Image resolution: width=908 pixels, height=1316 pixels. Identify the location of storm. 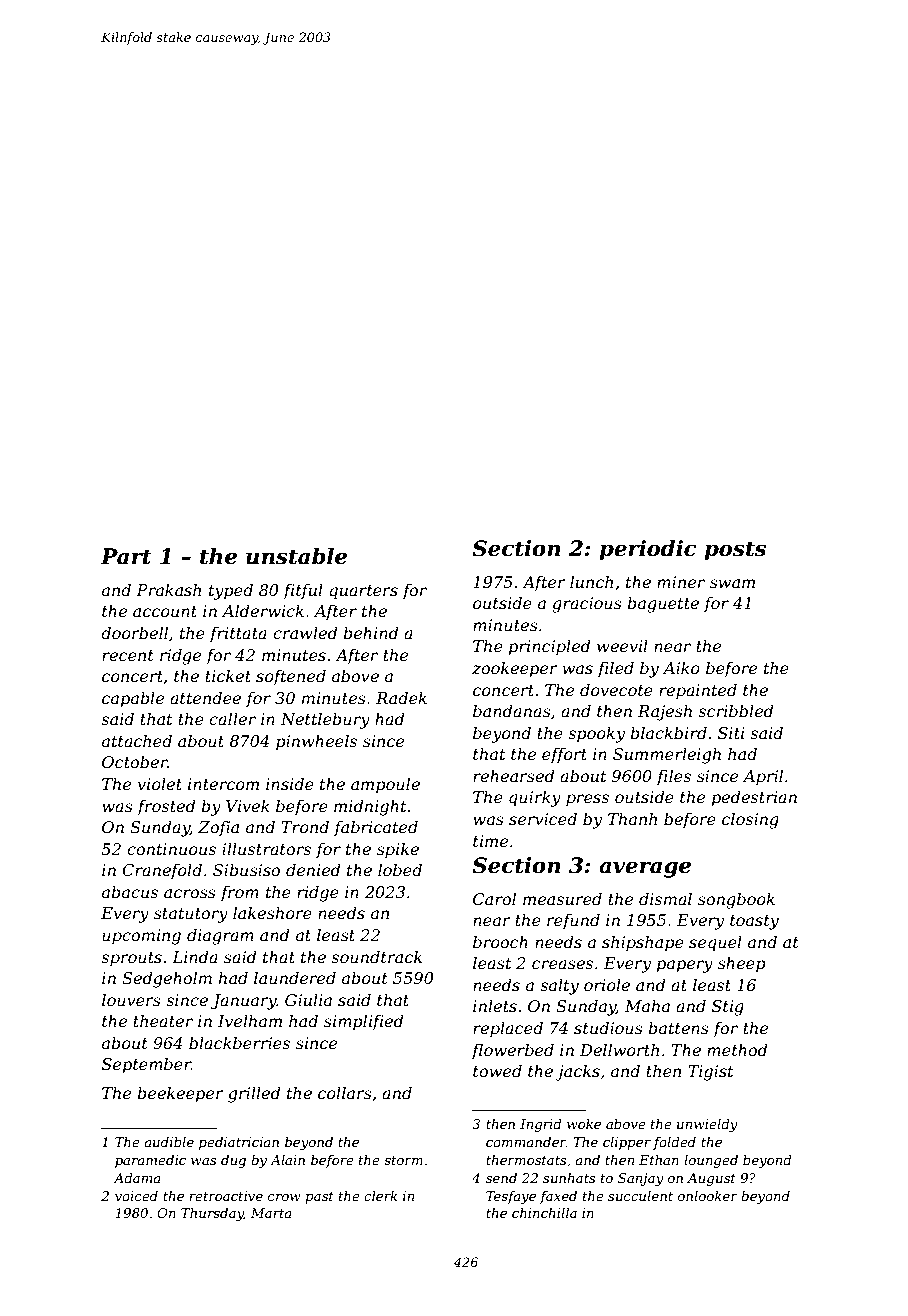
(403, 1160).
